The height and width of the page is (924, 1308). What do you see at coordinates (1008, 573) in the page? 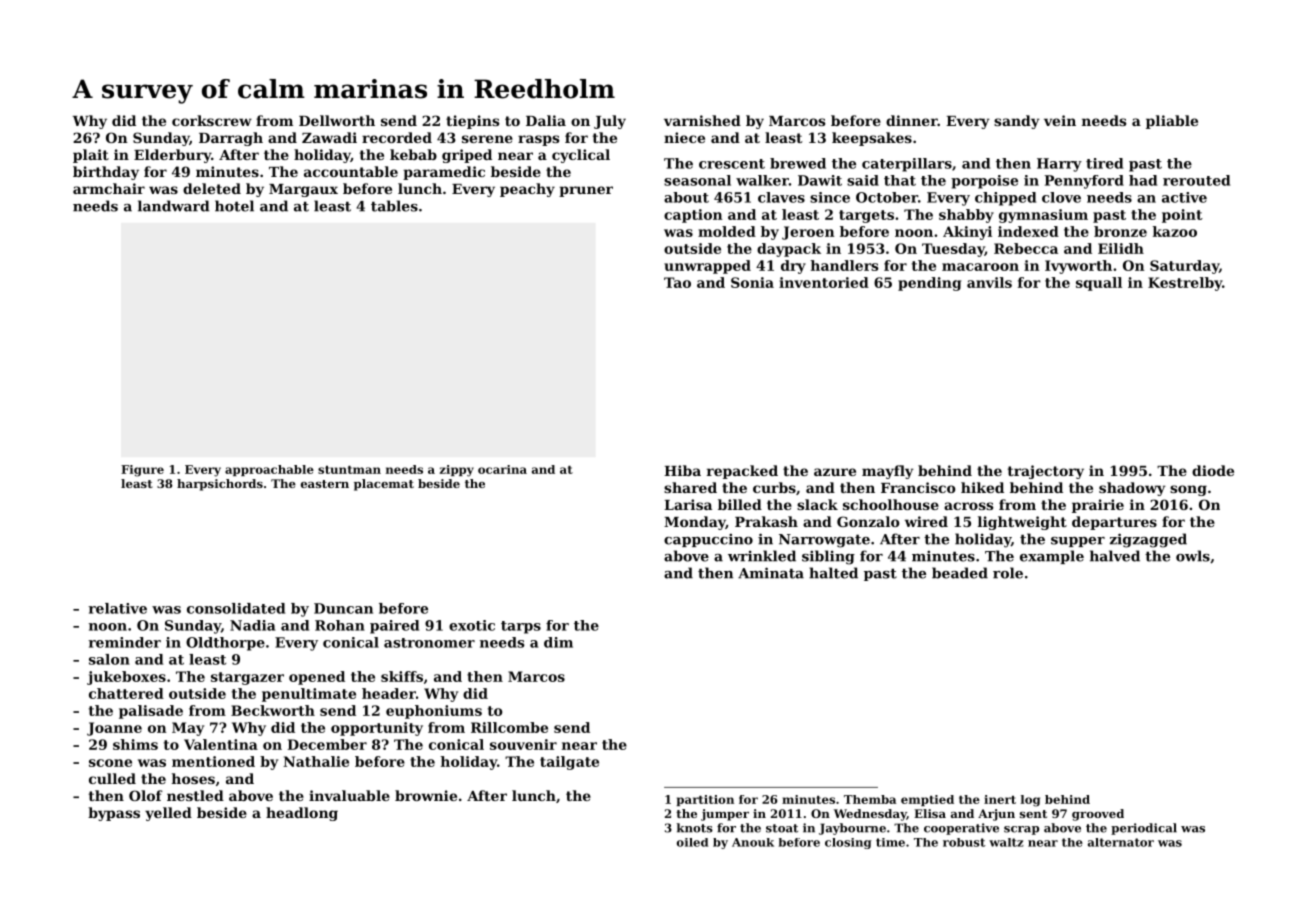
I see `role` at bounding box center [1008, 573].
